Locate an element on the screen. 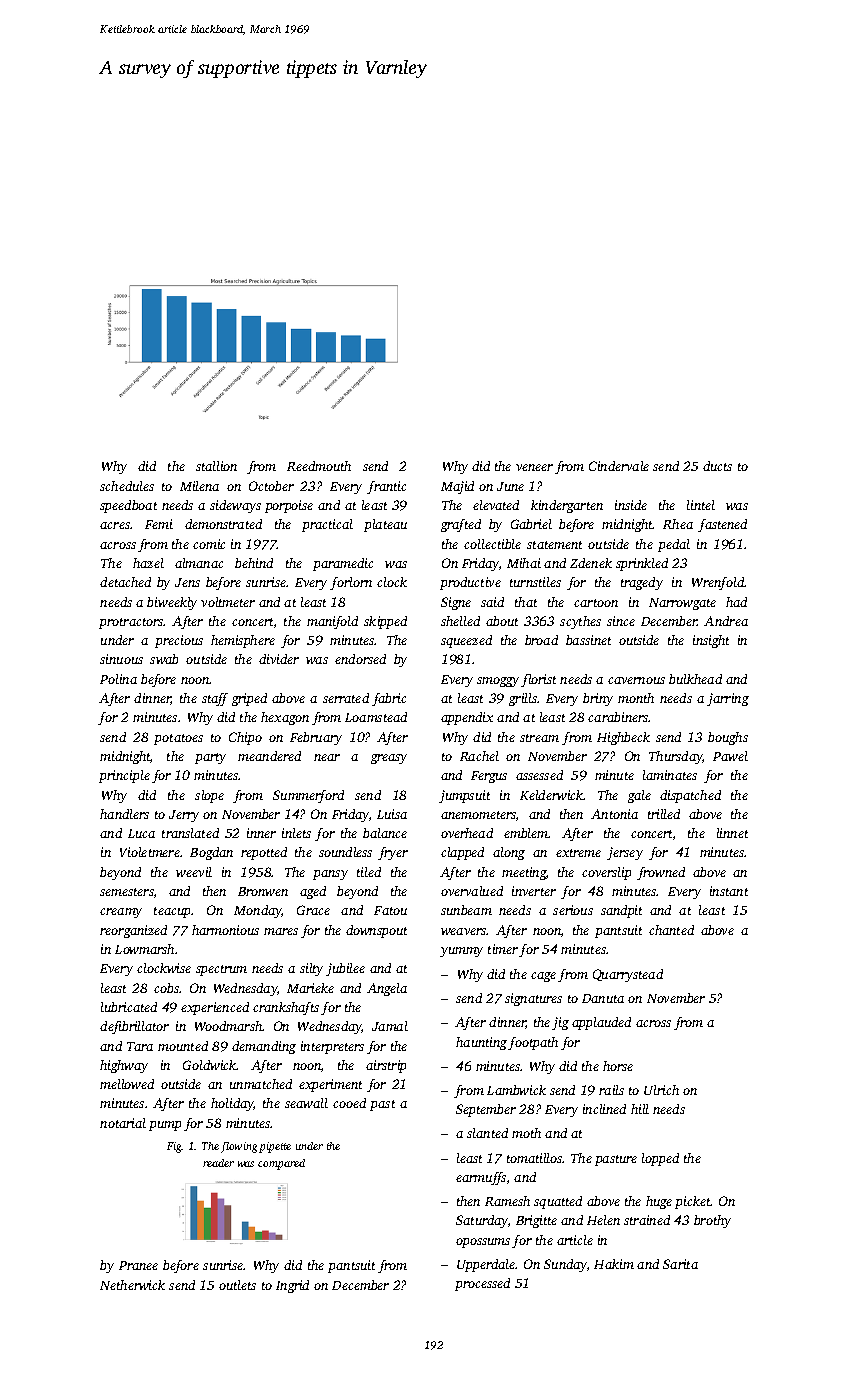 This screenshot has height=1400, width=849. slanted is located at coordinates (487, 1133).
